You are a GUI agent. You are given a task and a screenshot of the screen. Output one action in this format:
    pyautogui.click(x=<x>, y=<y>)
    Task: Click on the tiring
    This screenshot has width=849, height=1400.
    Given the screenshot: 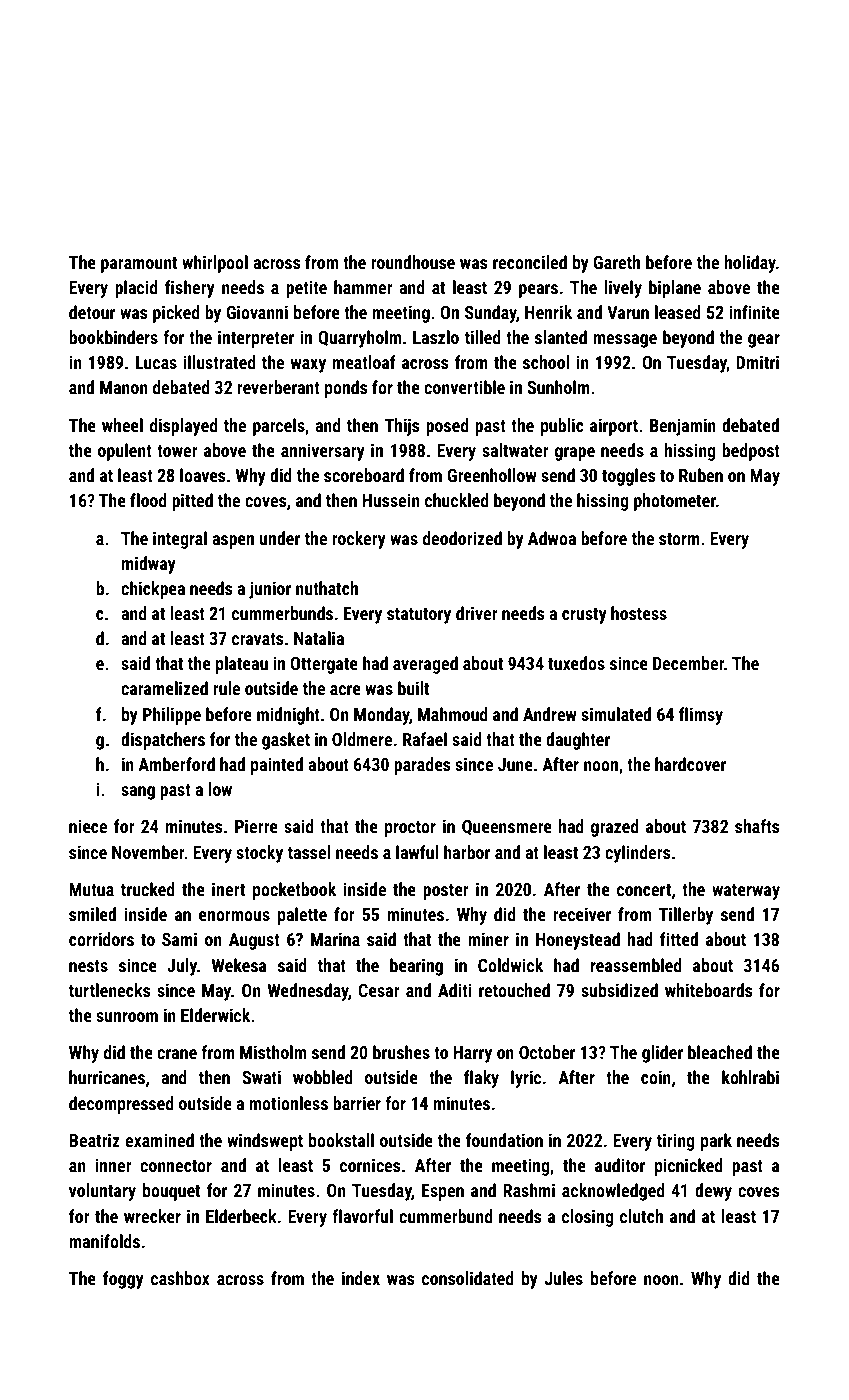 What is the action you would take?
    pyautogui.click(x=676, y=1142)
